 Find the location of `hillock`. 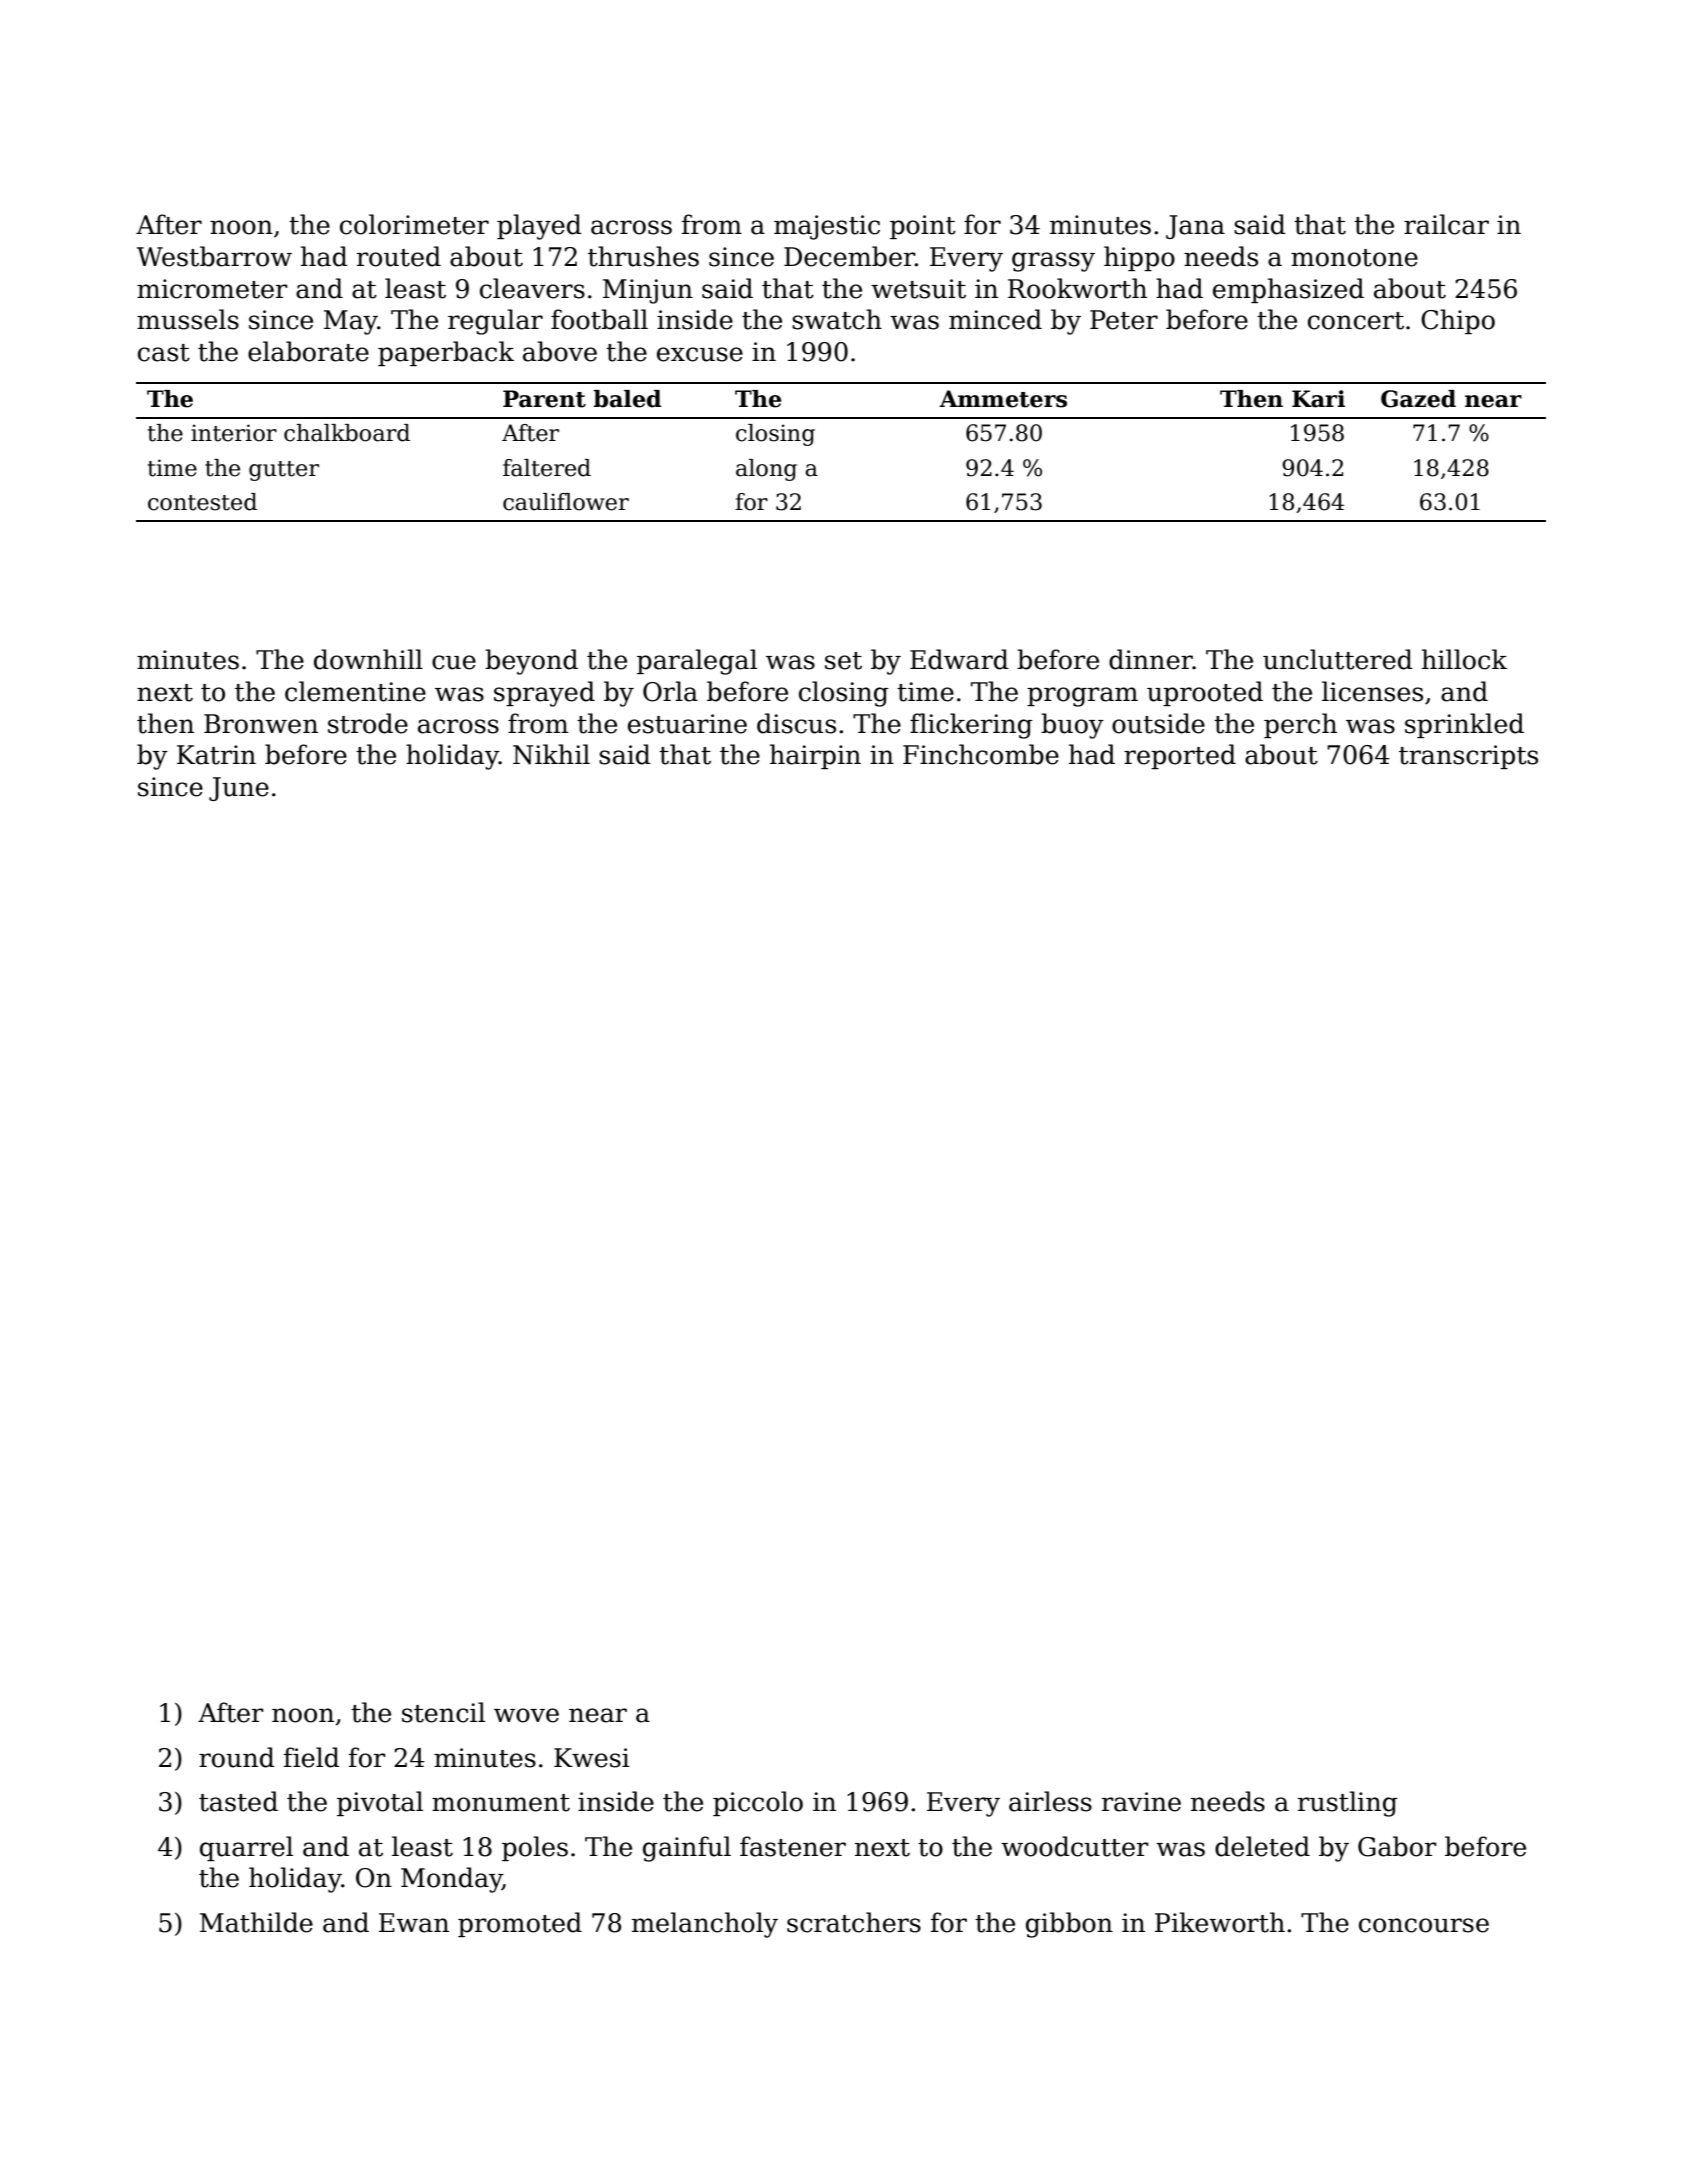

hillock is located at coordinates (1464, 659).
